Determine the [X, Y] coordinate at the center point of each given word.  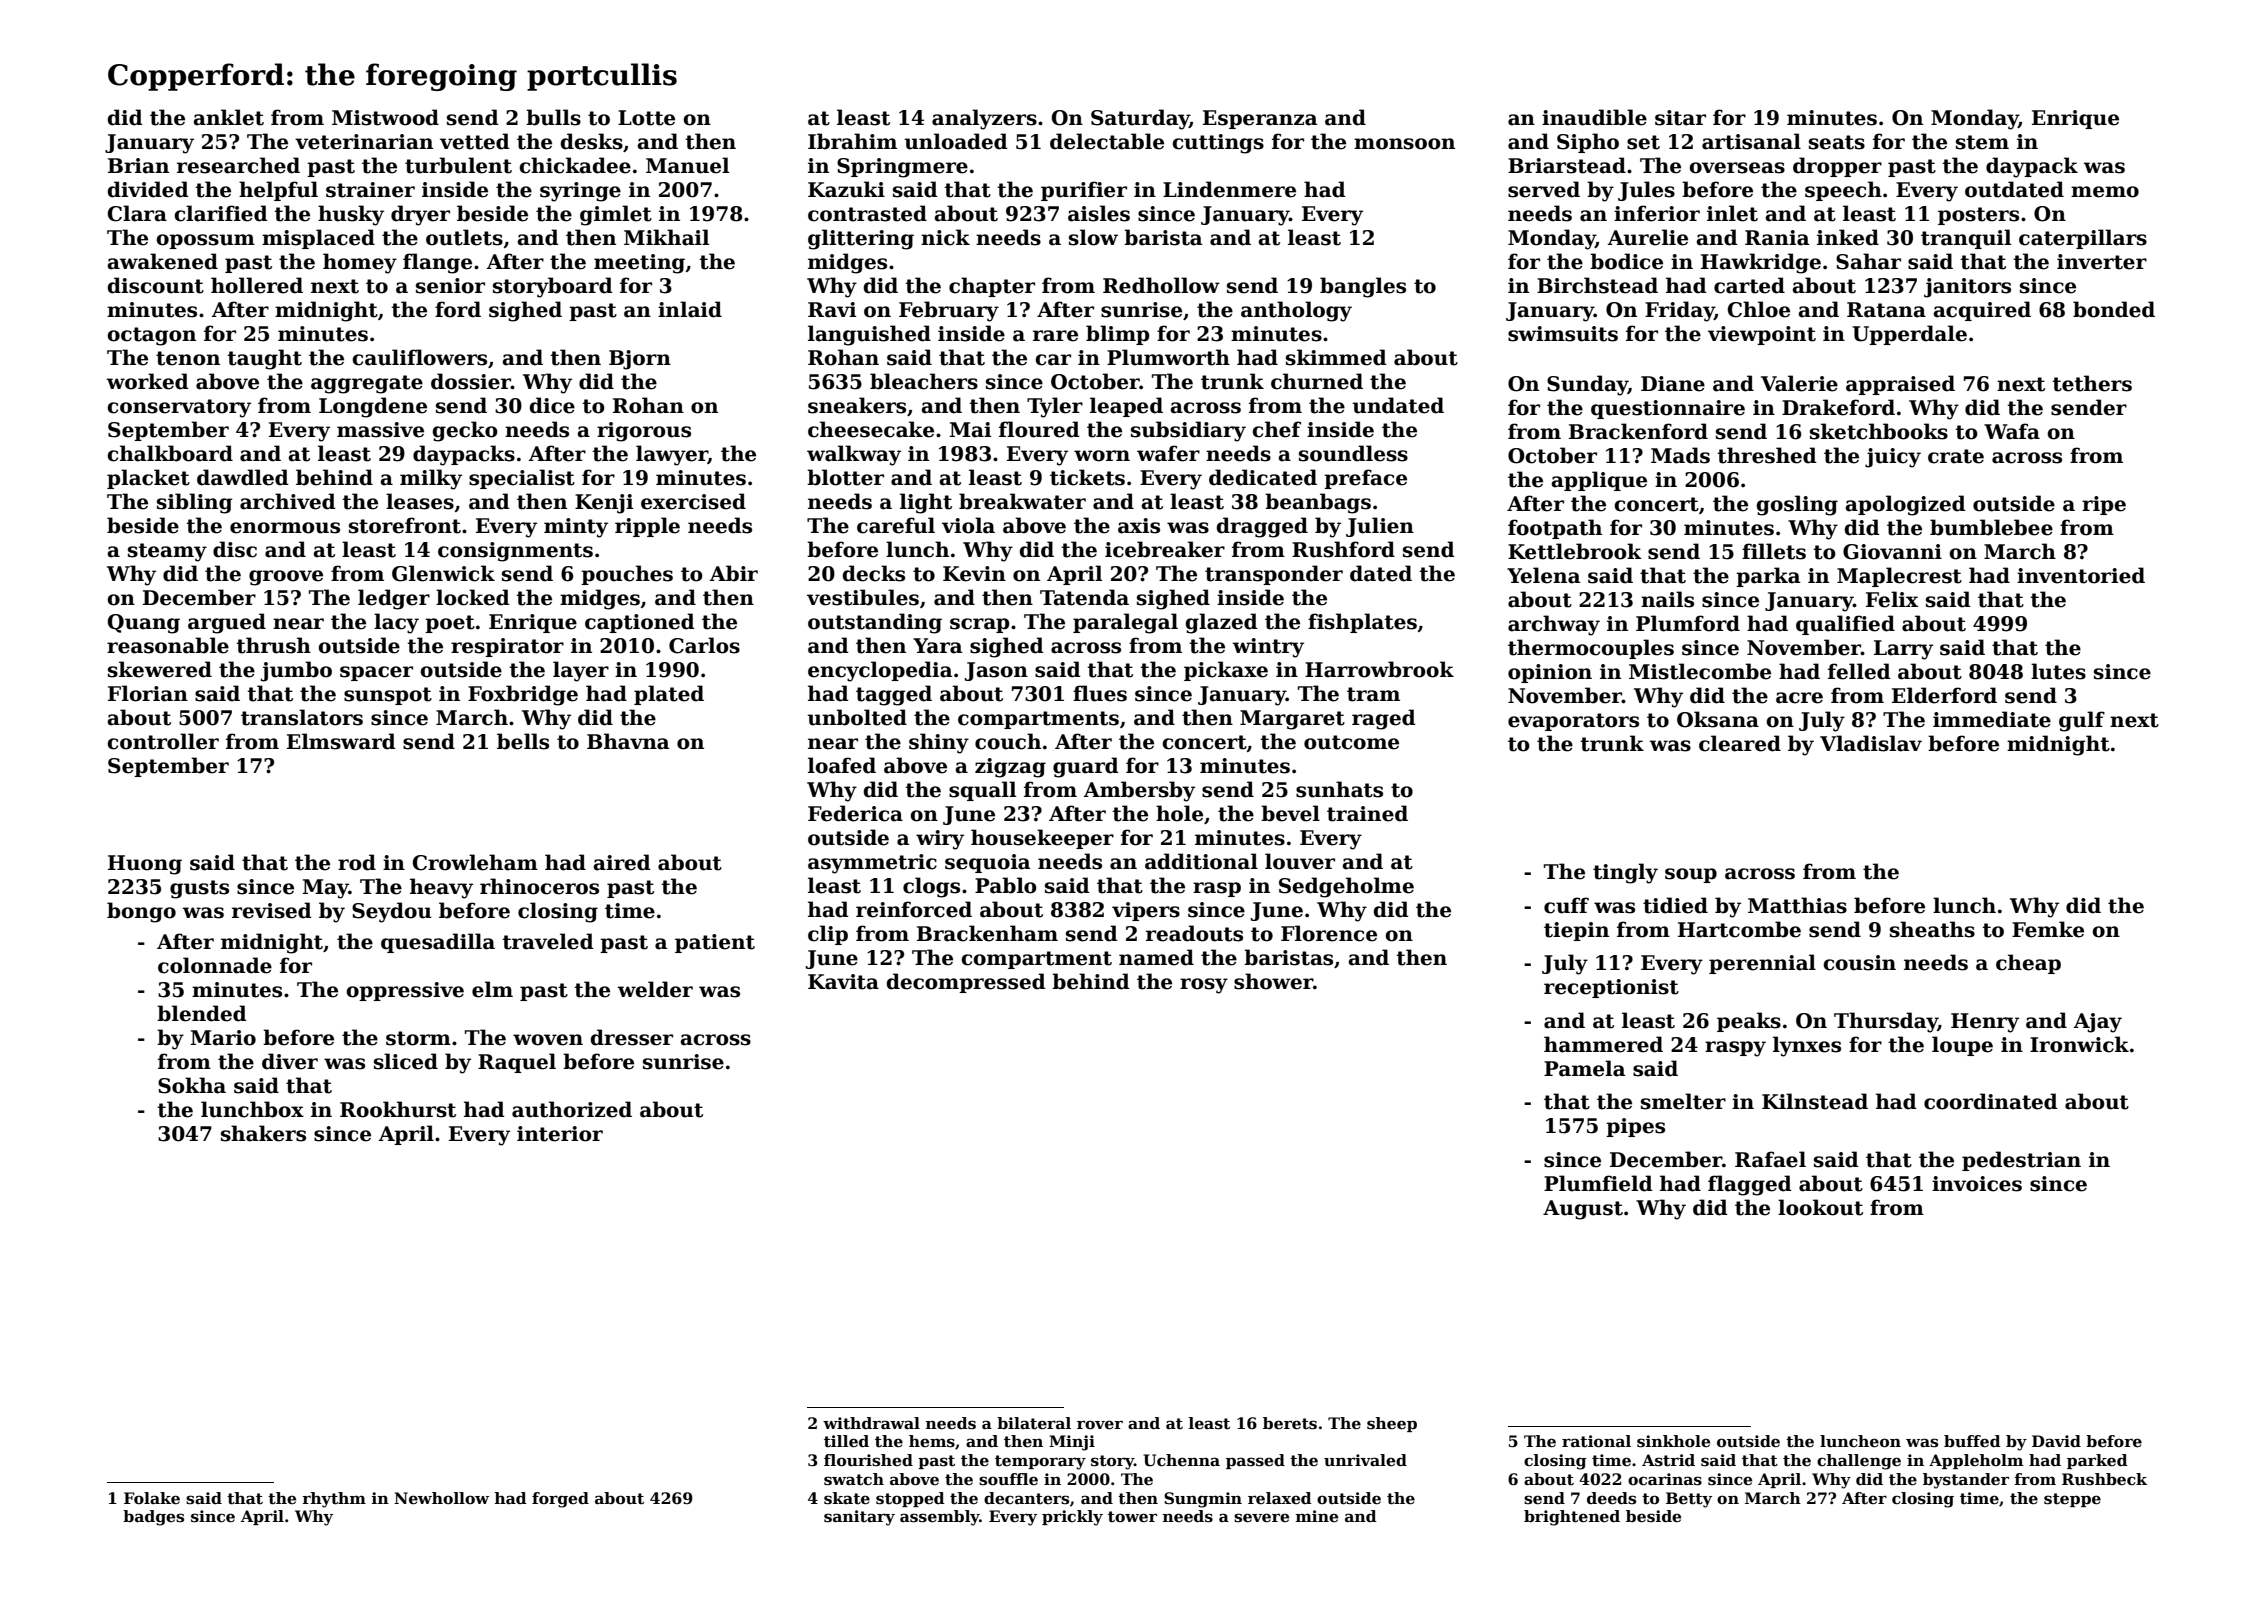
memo [2105, 192]
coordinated [1991, 1101]
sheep [1392, 1424]
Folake [152, 1498]
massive [380, 430]
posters [1978, 216]
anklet [229, 117]
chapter [992, 287]
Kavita [843, 982]
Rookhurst [398, 1109]
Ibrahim [852, 141]
